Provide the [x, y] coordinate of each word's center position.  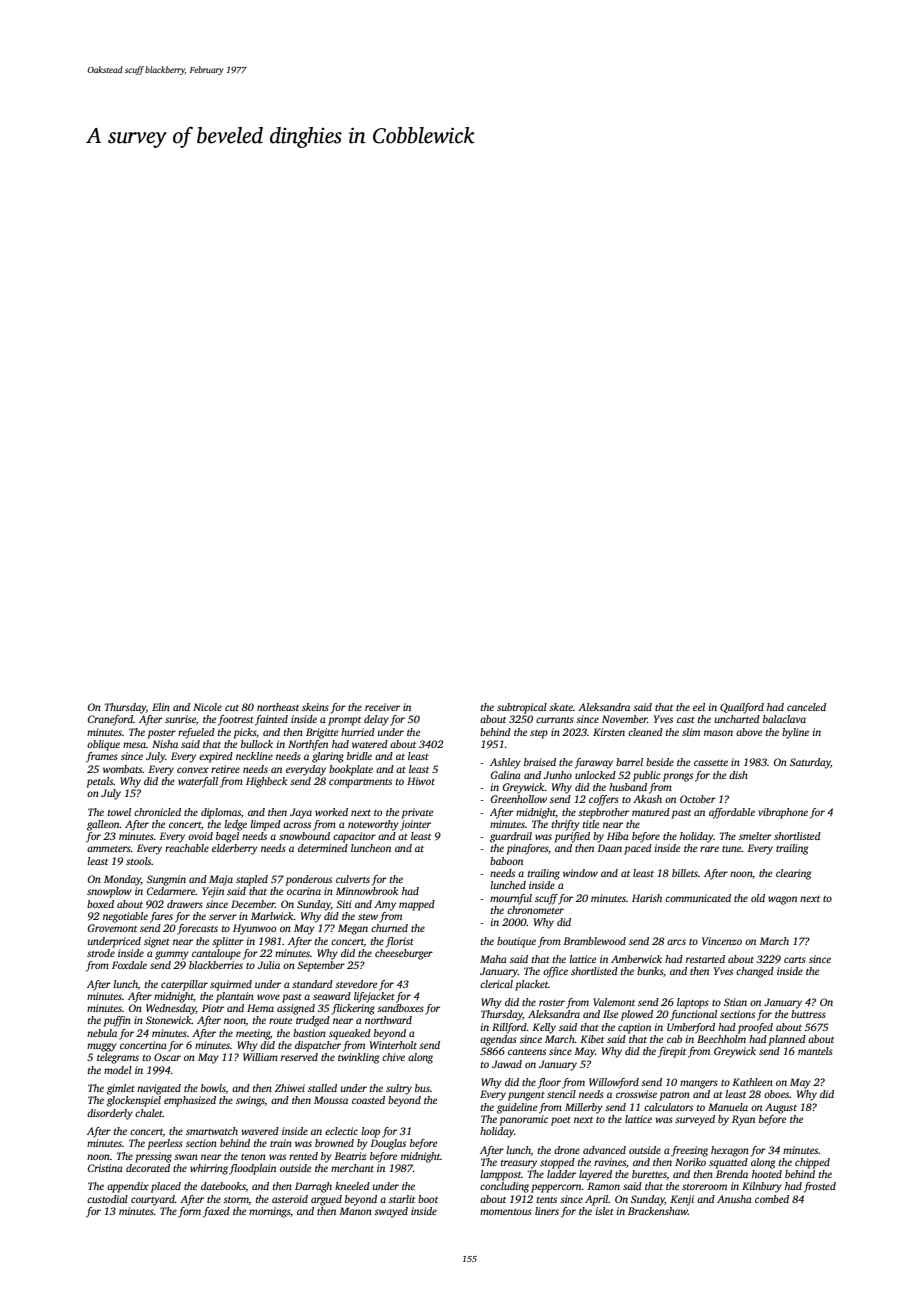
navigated [159, 1089]
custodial [107, 1199]
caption [634, 1028]
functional [693, 1015]
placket [532, 985]
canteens [527, 1052]
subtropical [522, 708]
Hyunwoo [254, 929]
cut [232, 708]
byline [795, 733]
